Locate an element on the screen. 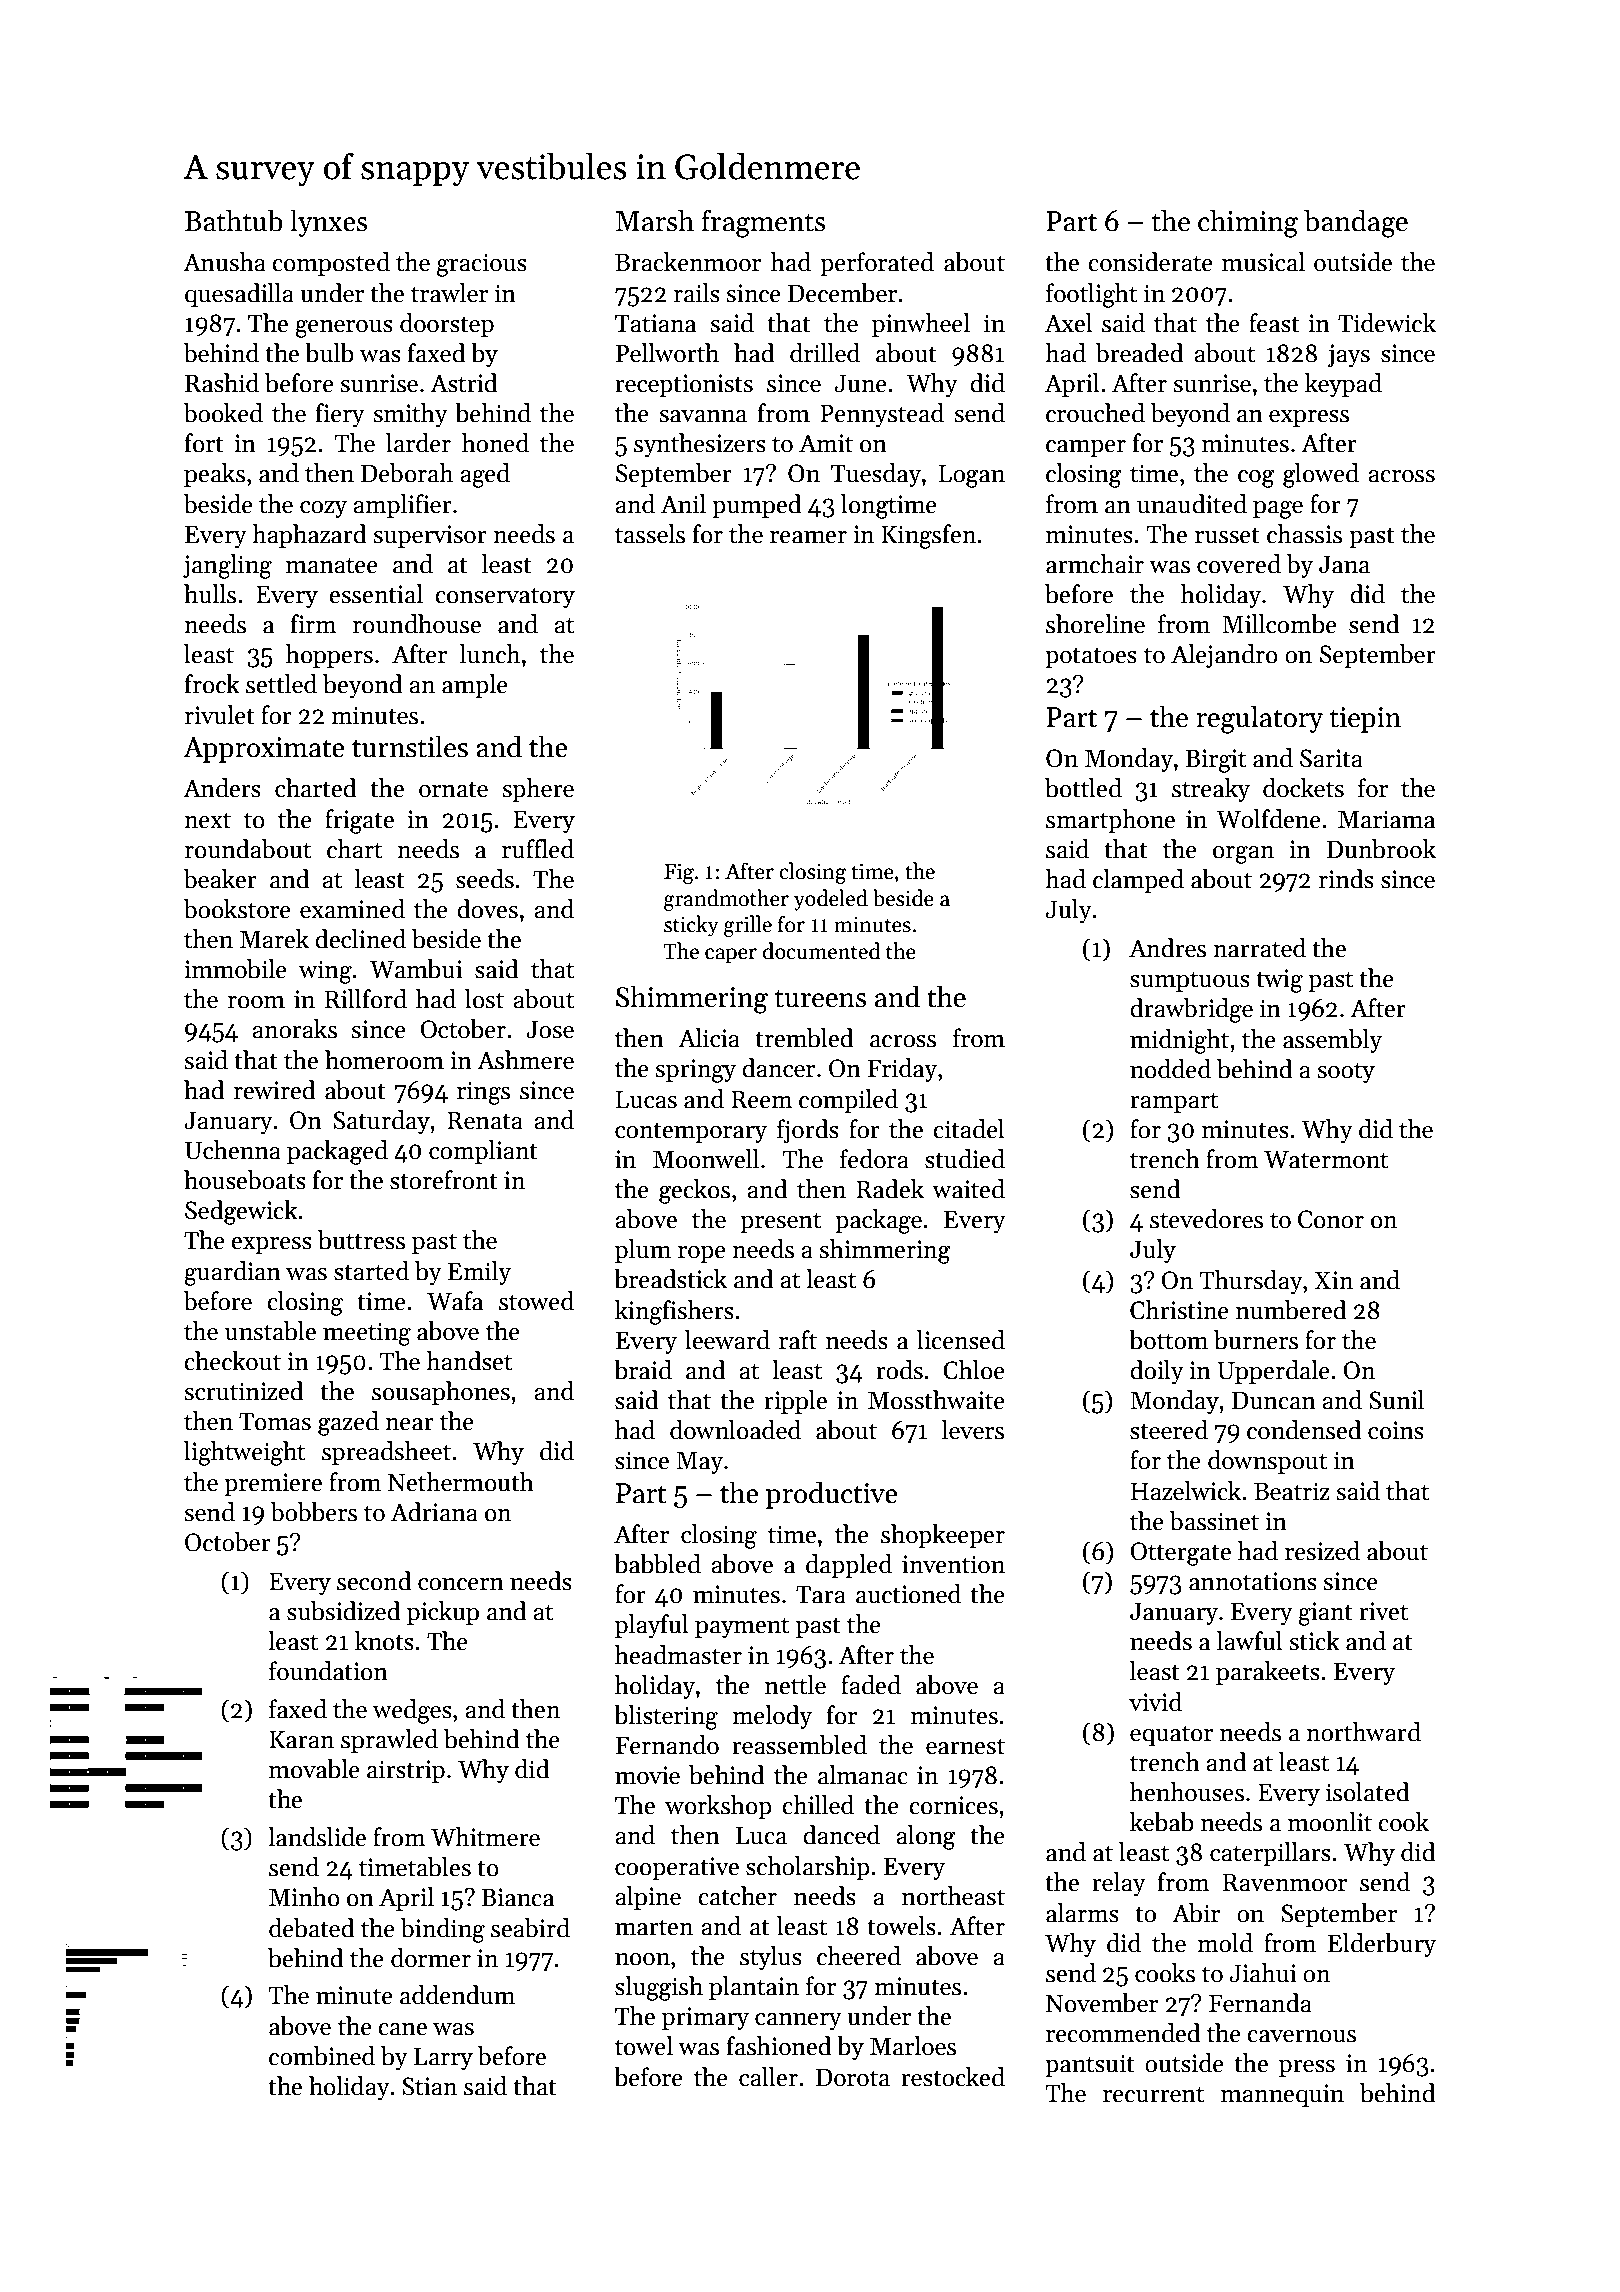 The width and height of the screenshot is (1620, 2292). lynxes is located at coordinates (328, 223).
